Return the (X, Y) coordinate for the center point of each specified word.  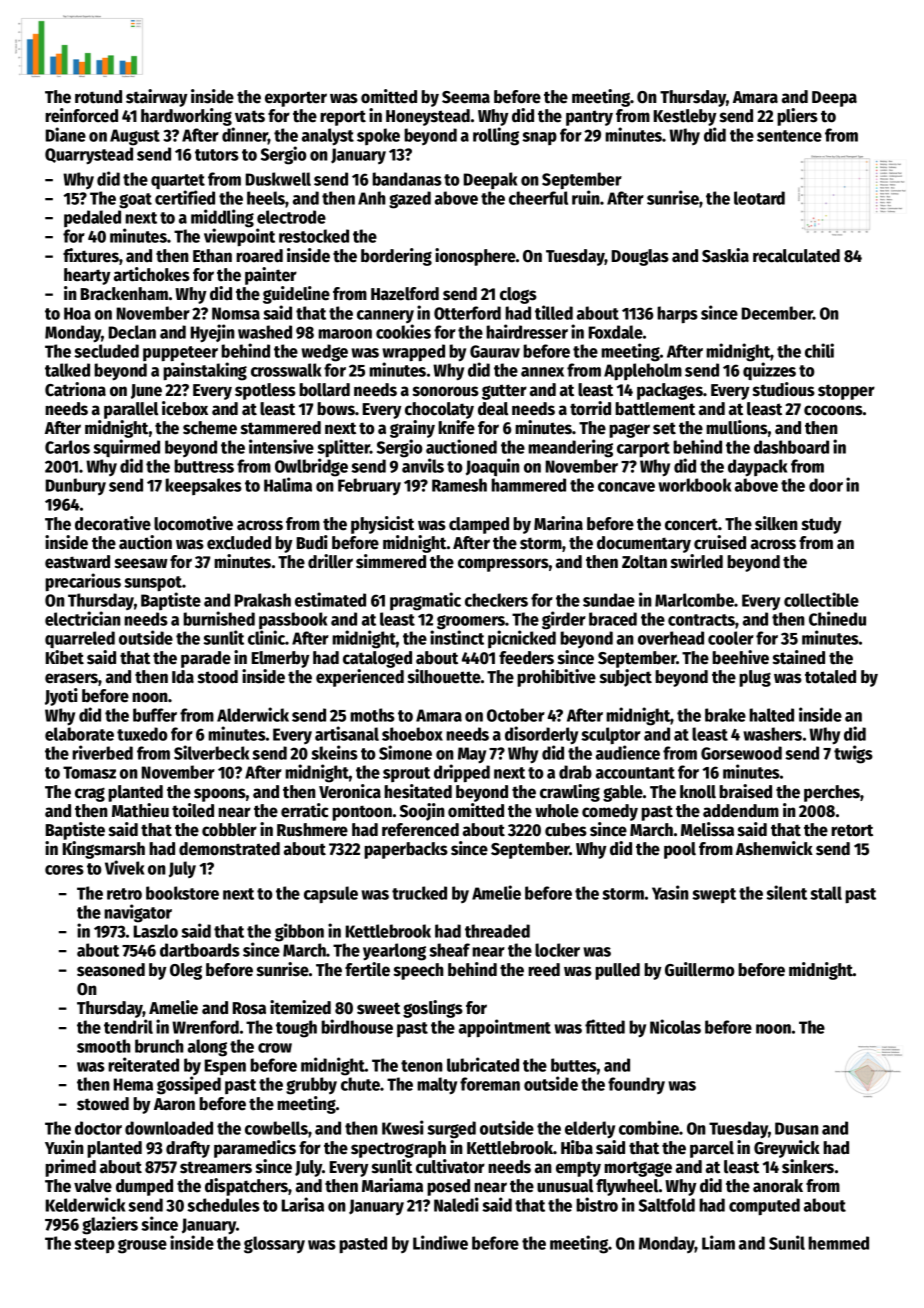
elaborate (79, 734)
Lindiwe (440, 1242)
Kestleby (685, 117)
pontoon (362, 813)
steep (94, 1245)
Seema (466, 97)
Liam (718, 1242)
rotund (98, 97)
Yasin (670, 892)
